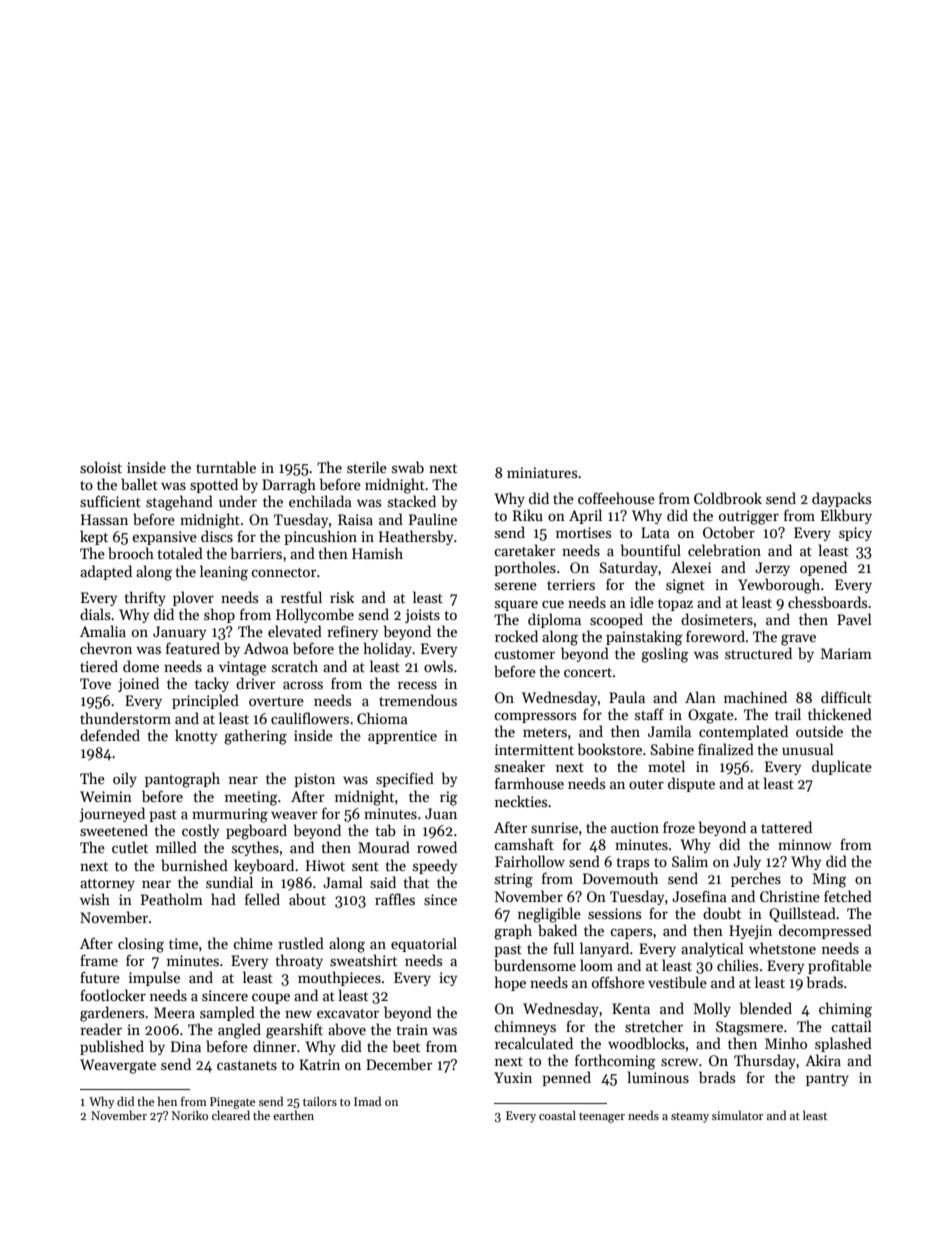 The height and width of the screenshot is (1233, 952). What do you see at coordinates (190, 1115) in the screenshot?
I see `Noriko` at bounding box center [190, 1115].
